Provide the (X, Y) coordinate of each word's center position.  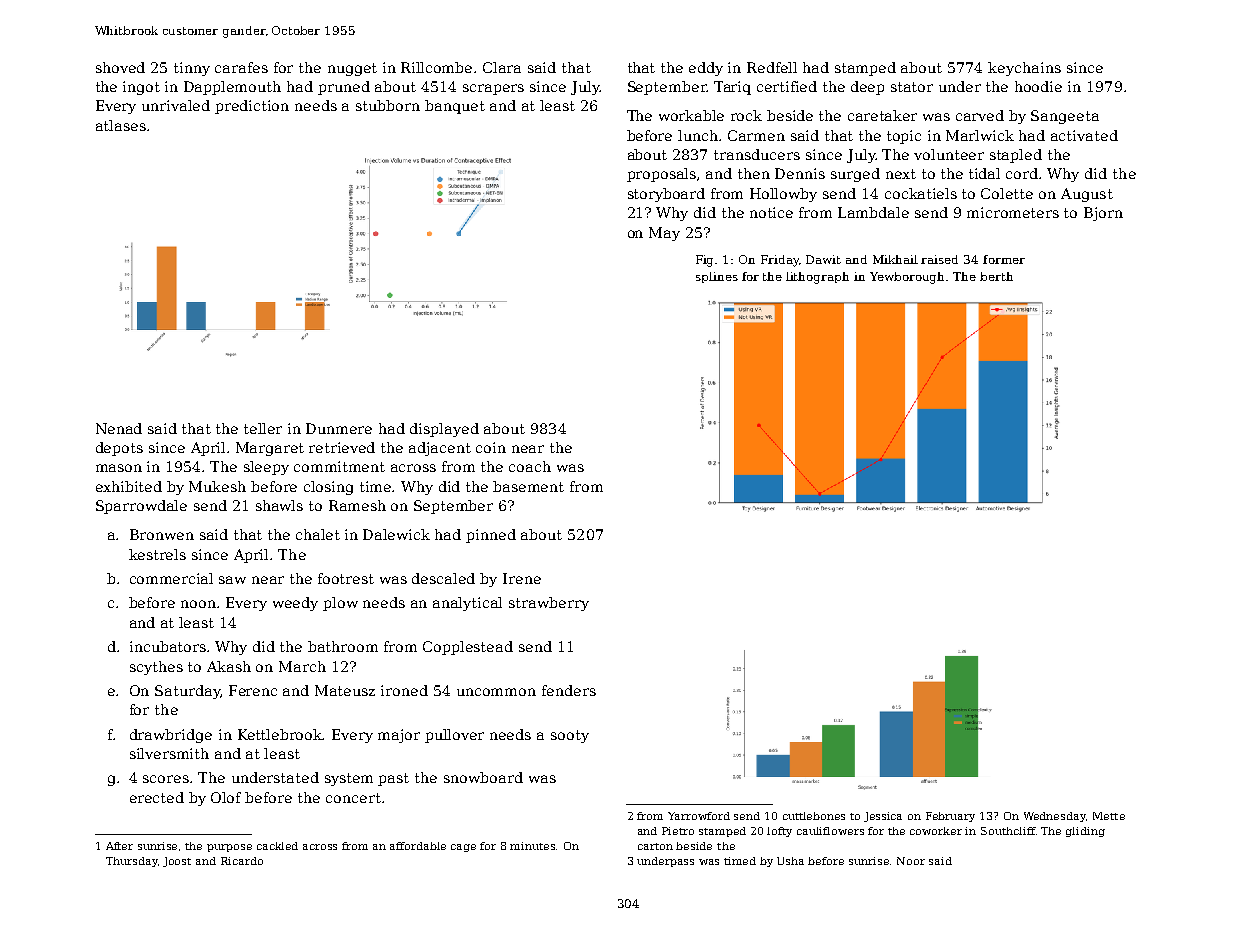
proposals (661, 175)
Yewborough (907, 278)
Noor (911, 861)
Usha (790, 861)
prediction (252, 107)
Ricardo (242, 861)
